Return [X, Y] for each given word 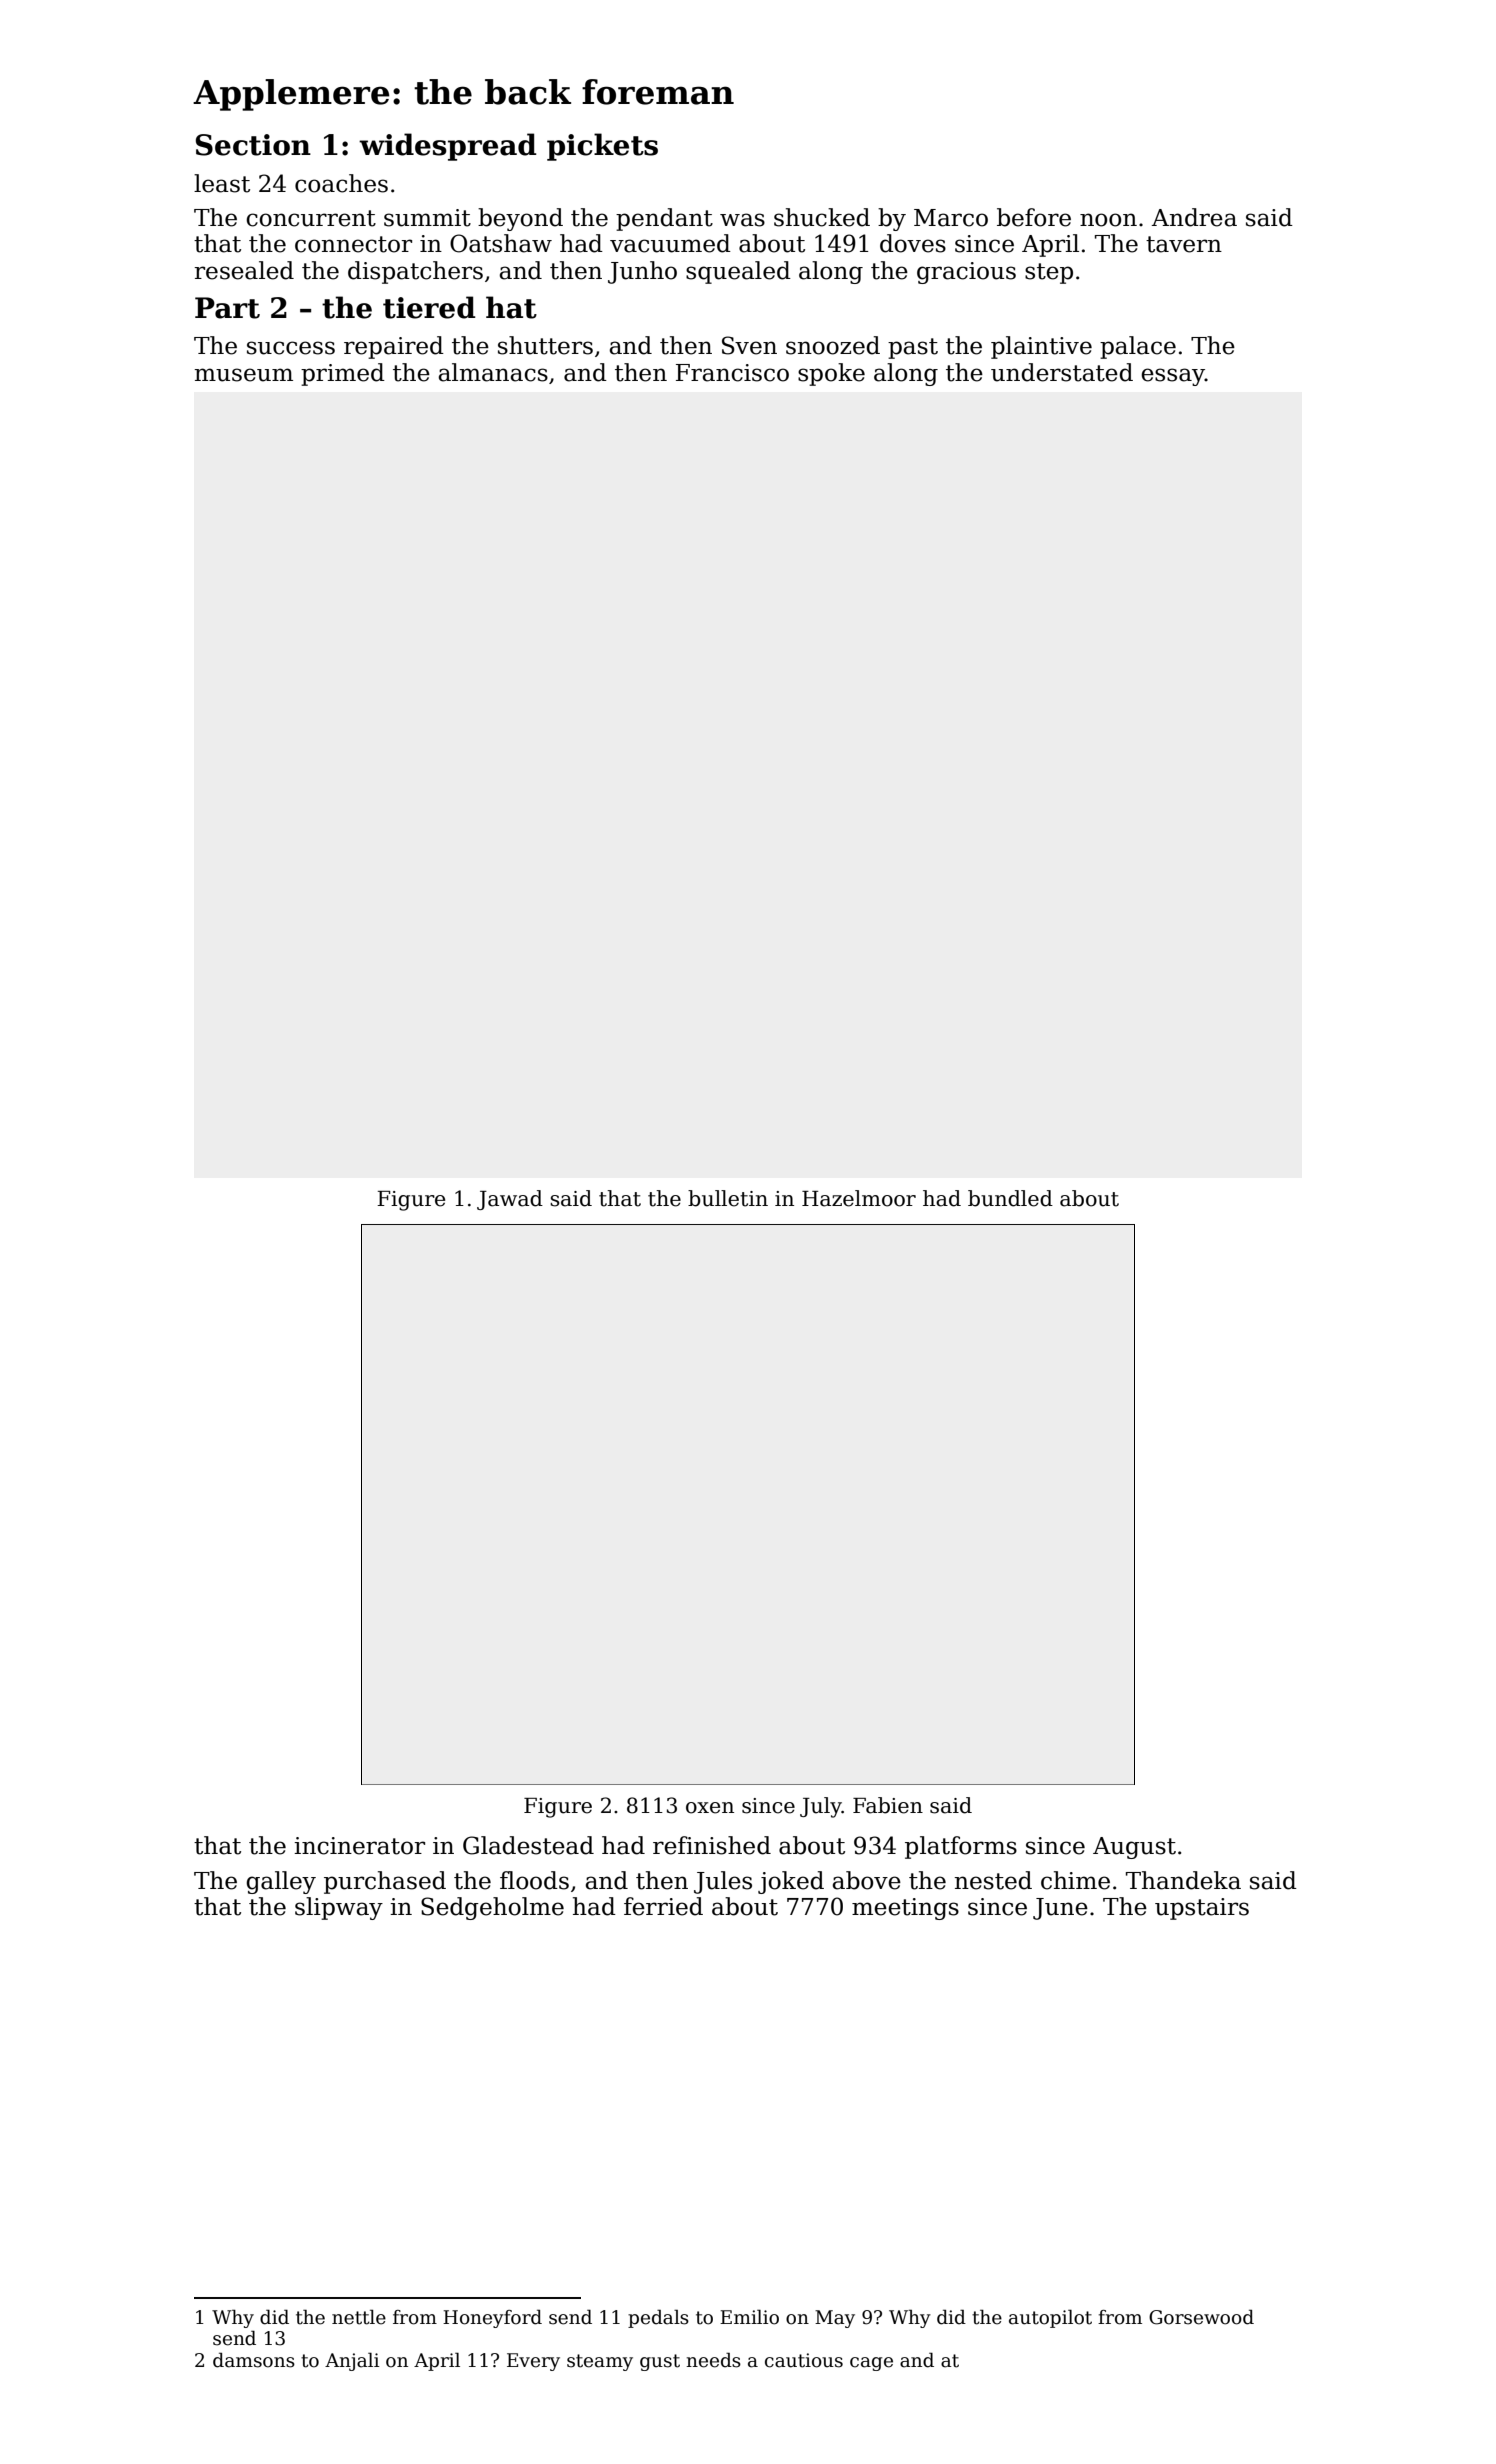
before [1034, 217]
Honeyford [492, 2318]
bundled [1010, 1198]
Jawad [510, 1200]
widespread [448, 147]
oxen [710, 1808]
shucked [822, 217]
